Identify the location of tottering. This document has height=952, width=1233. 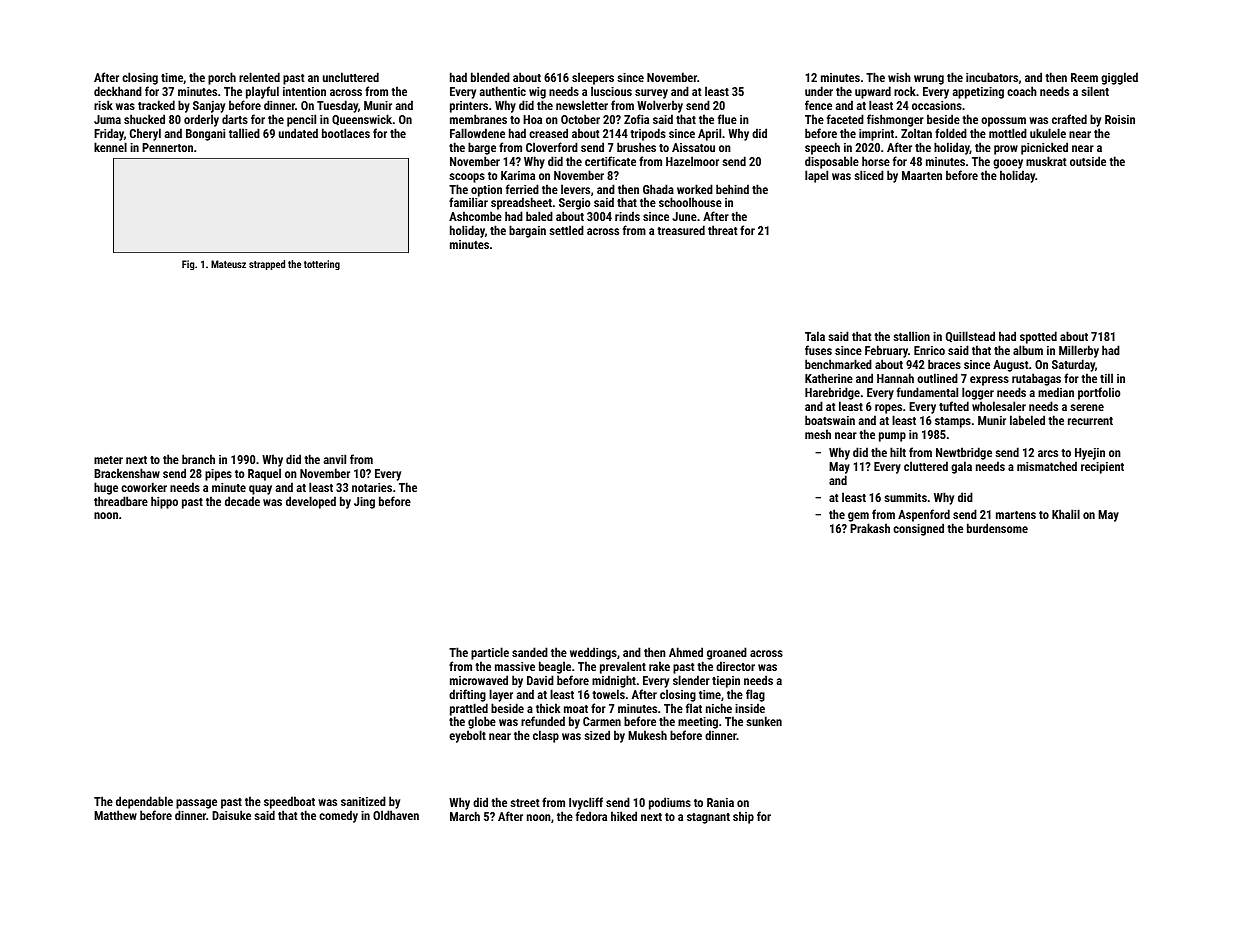
(322, 265).
